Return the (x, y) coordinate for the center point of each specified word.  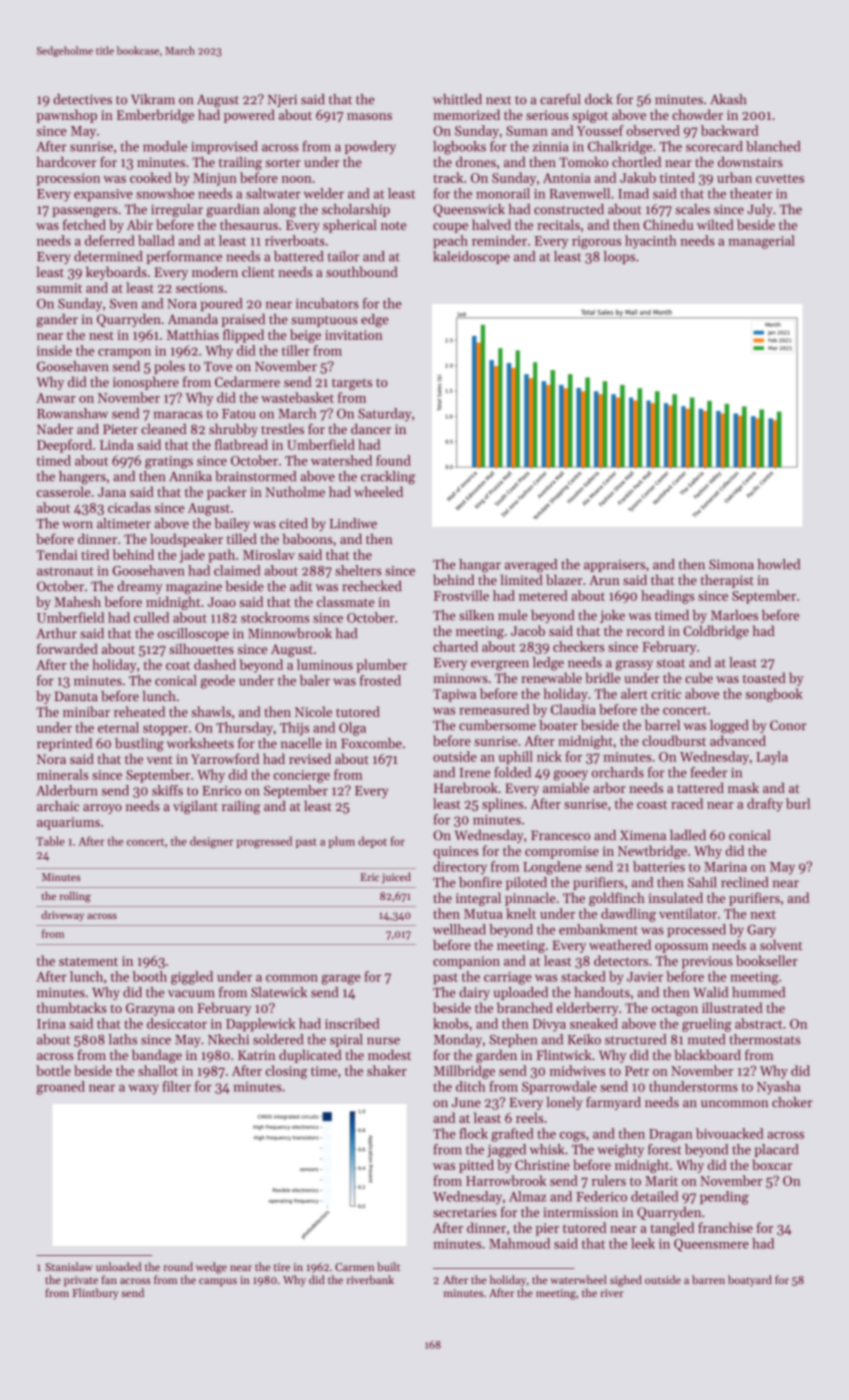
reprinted (64, 744)
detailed (654, 1196)
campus (218, 1282)
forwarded (67, 648)
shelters (358, 570)
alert (634, 693)
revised (310, 758)
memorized (466, 114)
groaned (61, 1088)
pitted (476, 1166)
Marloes (734, 615)
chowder (697, 114)
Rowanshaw (72, 413)
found (393, 460)
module (165, 146)
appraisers (614, 566)
